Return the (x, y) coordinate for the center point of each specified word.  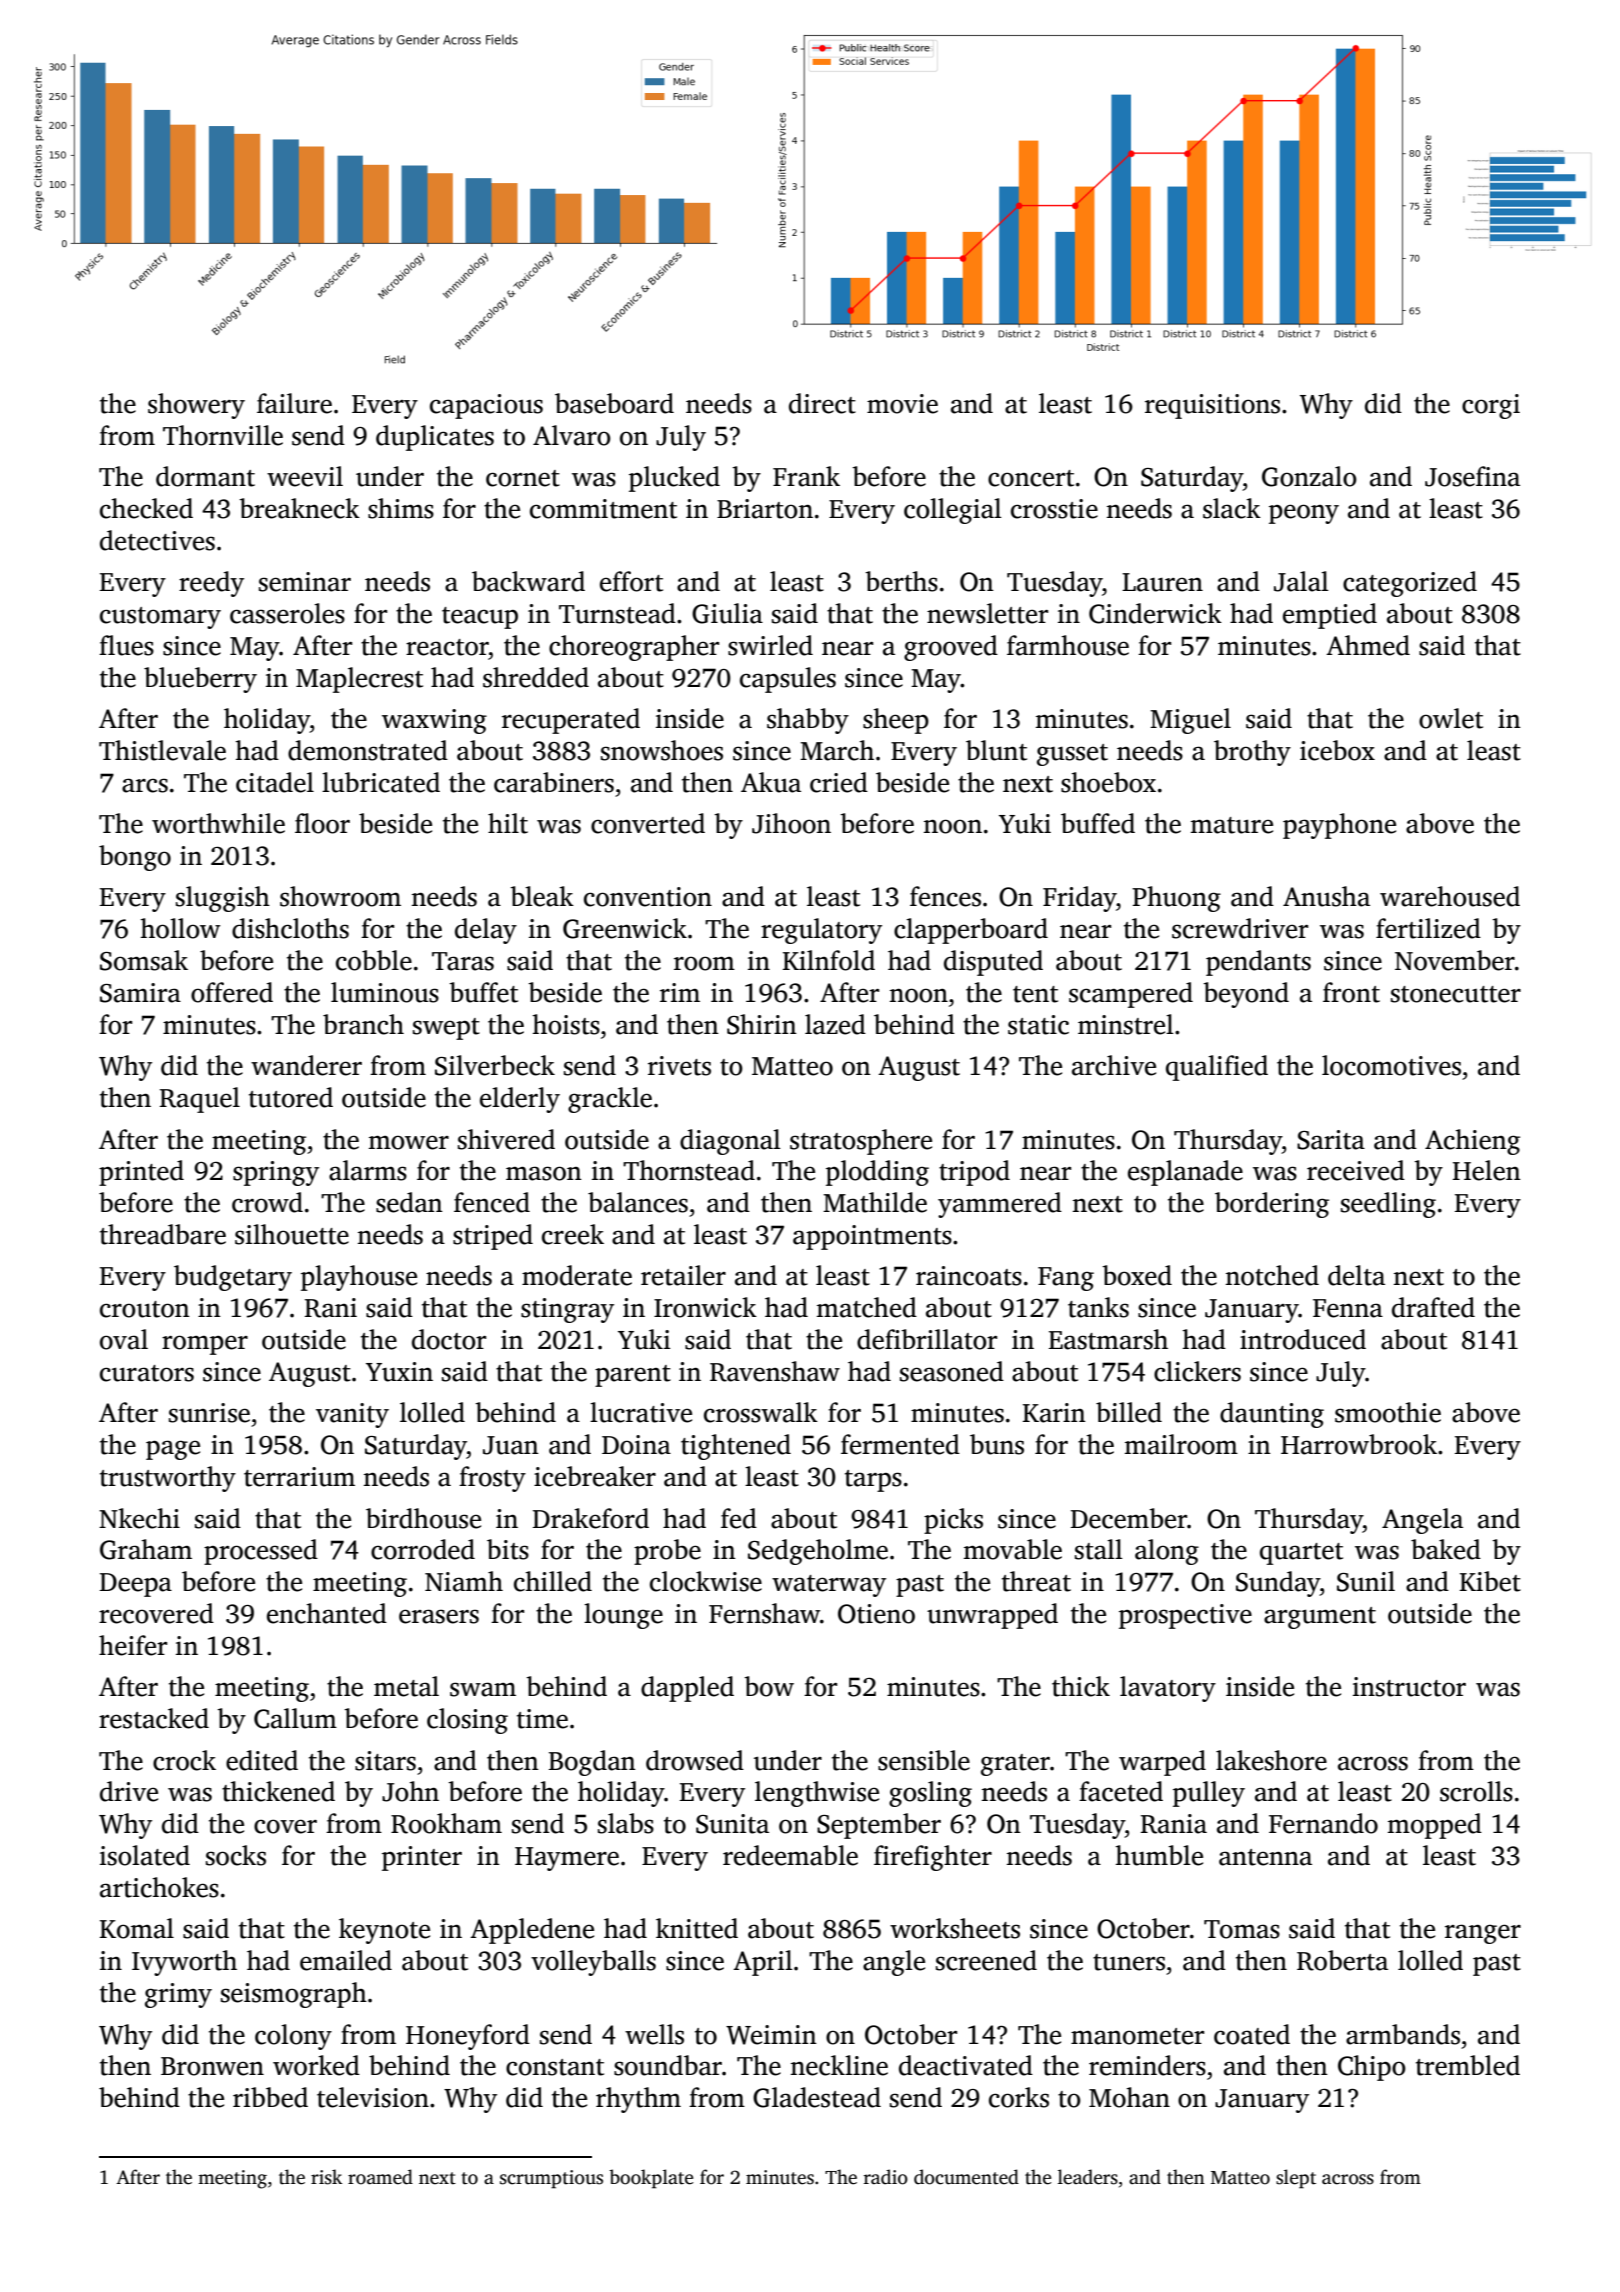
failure (294, 403)
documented (966, 2177)
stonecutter (1456, 994)
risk (326, 2177)
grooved (951, 648)
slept (1296, 2179)
